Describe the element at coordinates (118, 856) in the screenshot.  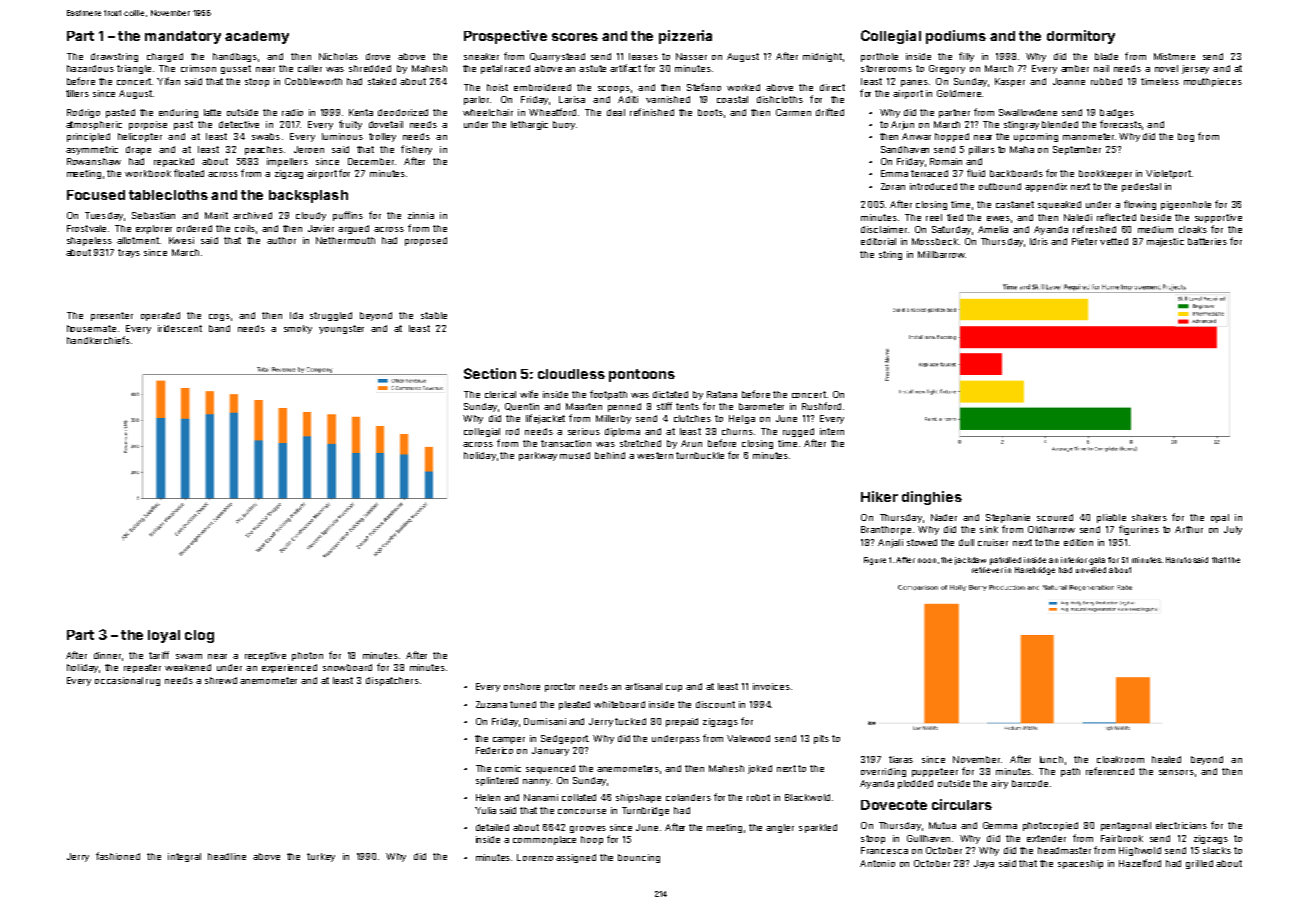
I see `fashioned` at that location.
